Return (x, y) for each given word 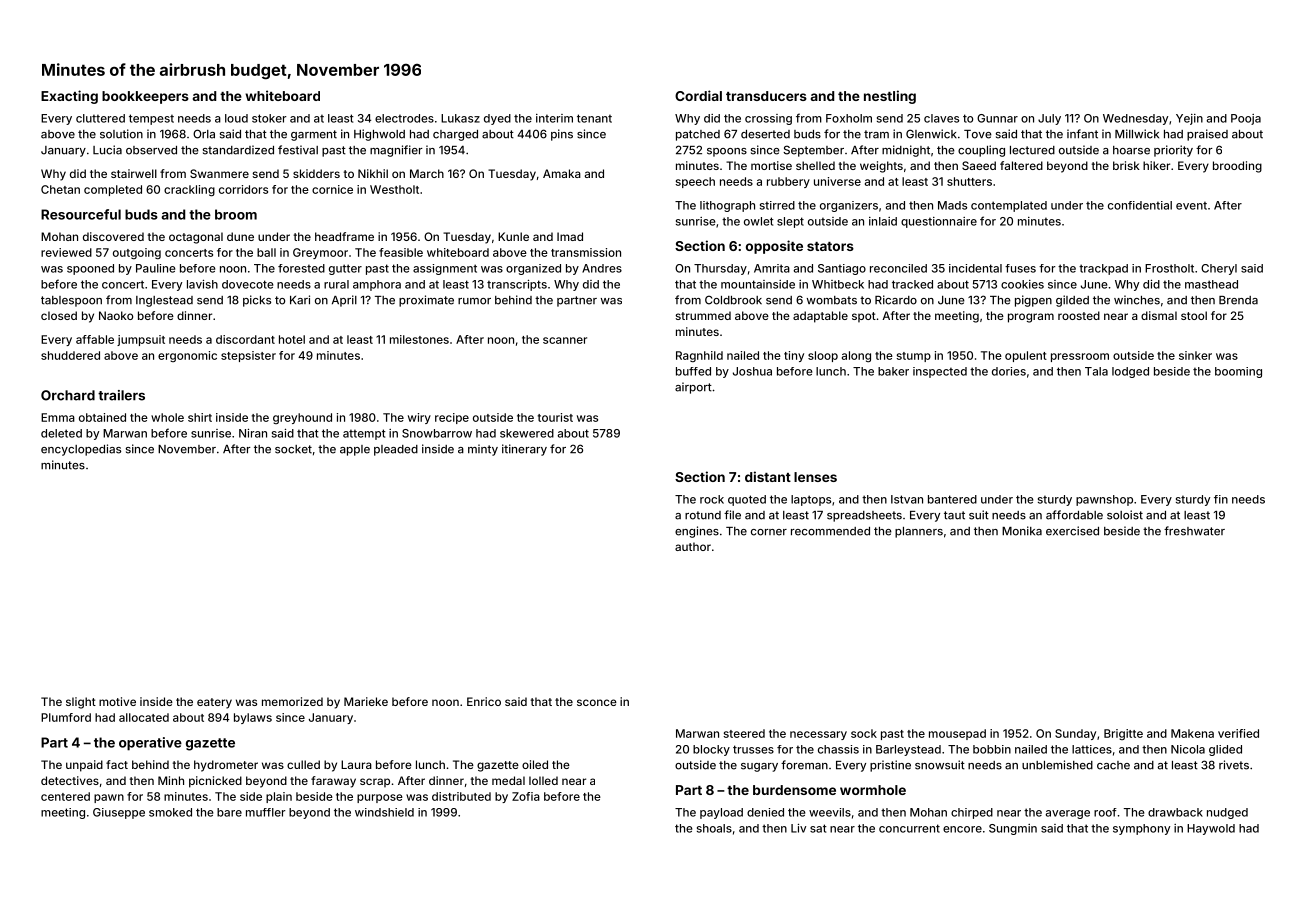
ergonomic (187, 356)
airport (693, 388)
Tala (1096, 371)
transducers (766, 96)
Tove (978, 134)
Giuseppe (119, 813)
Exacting (69, 97)
